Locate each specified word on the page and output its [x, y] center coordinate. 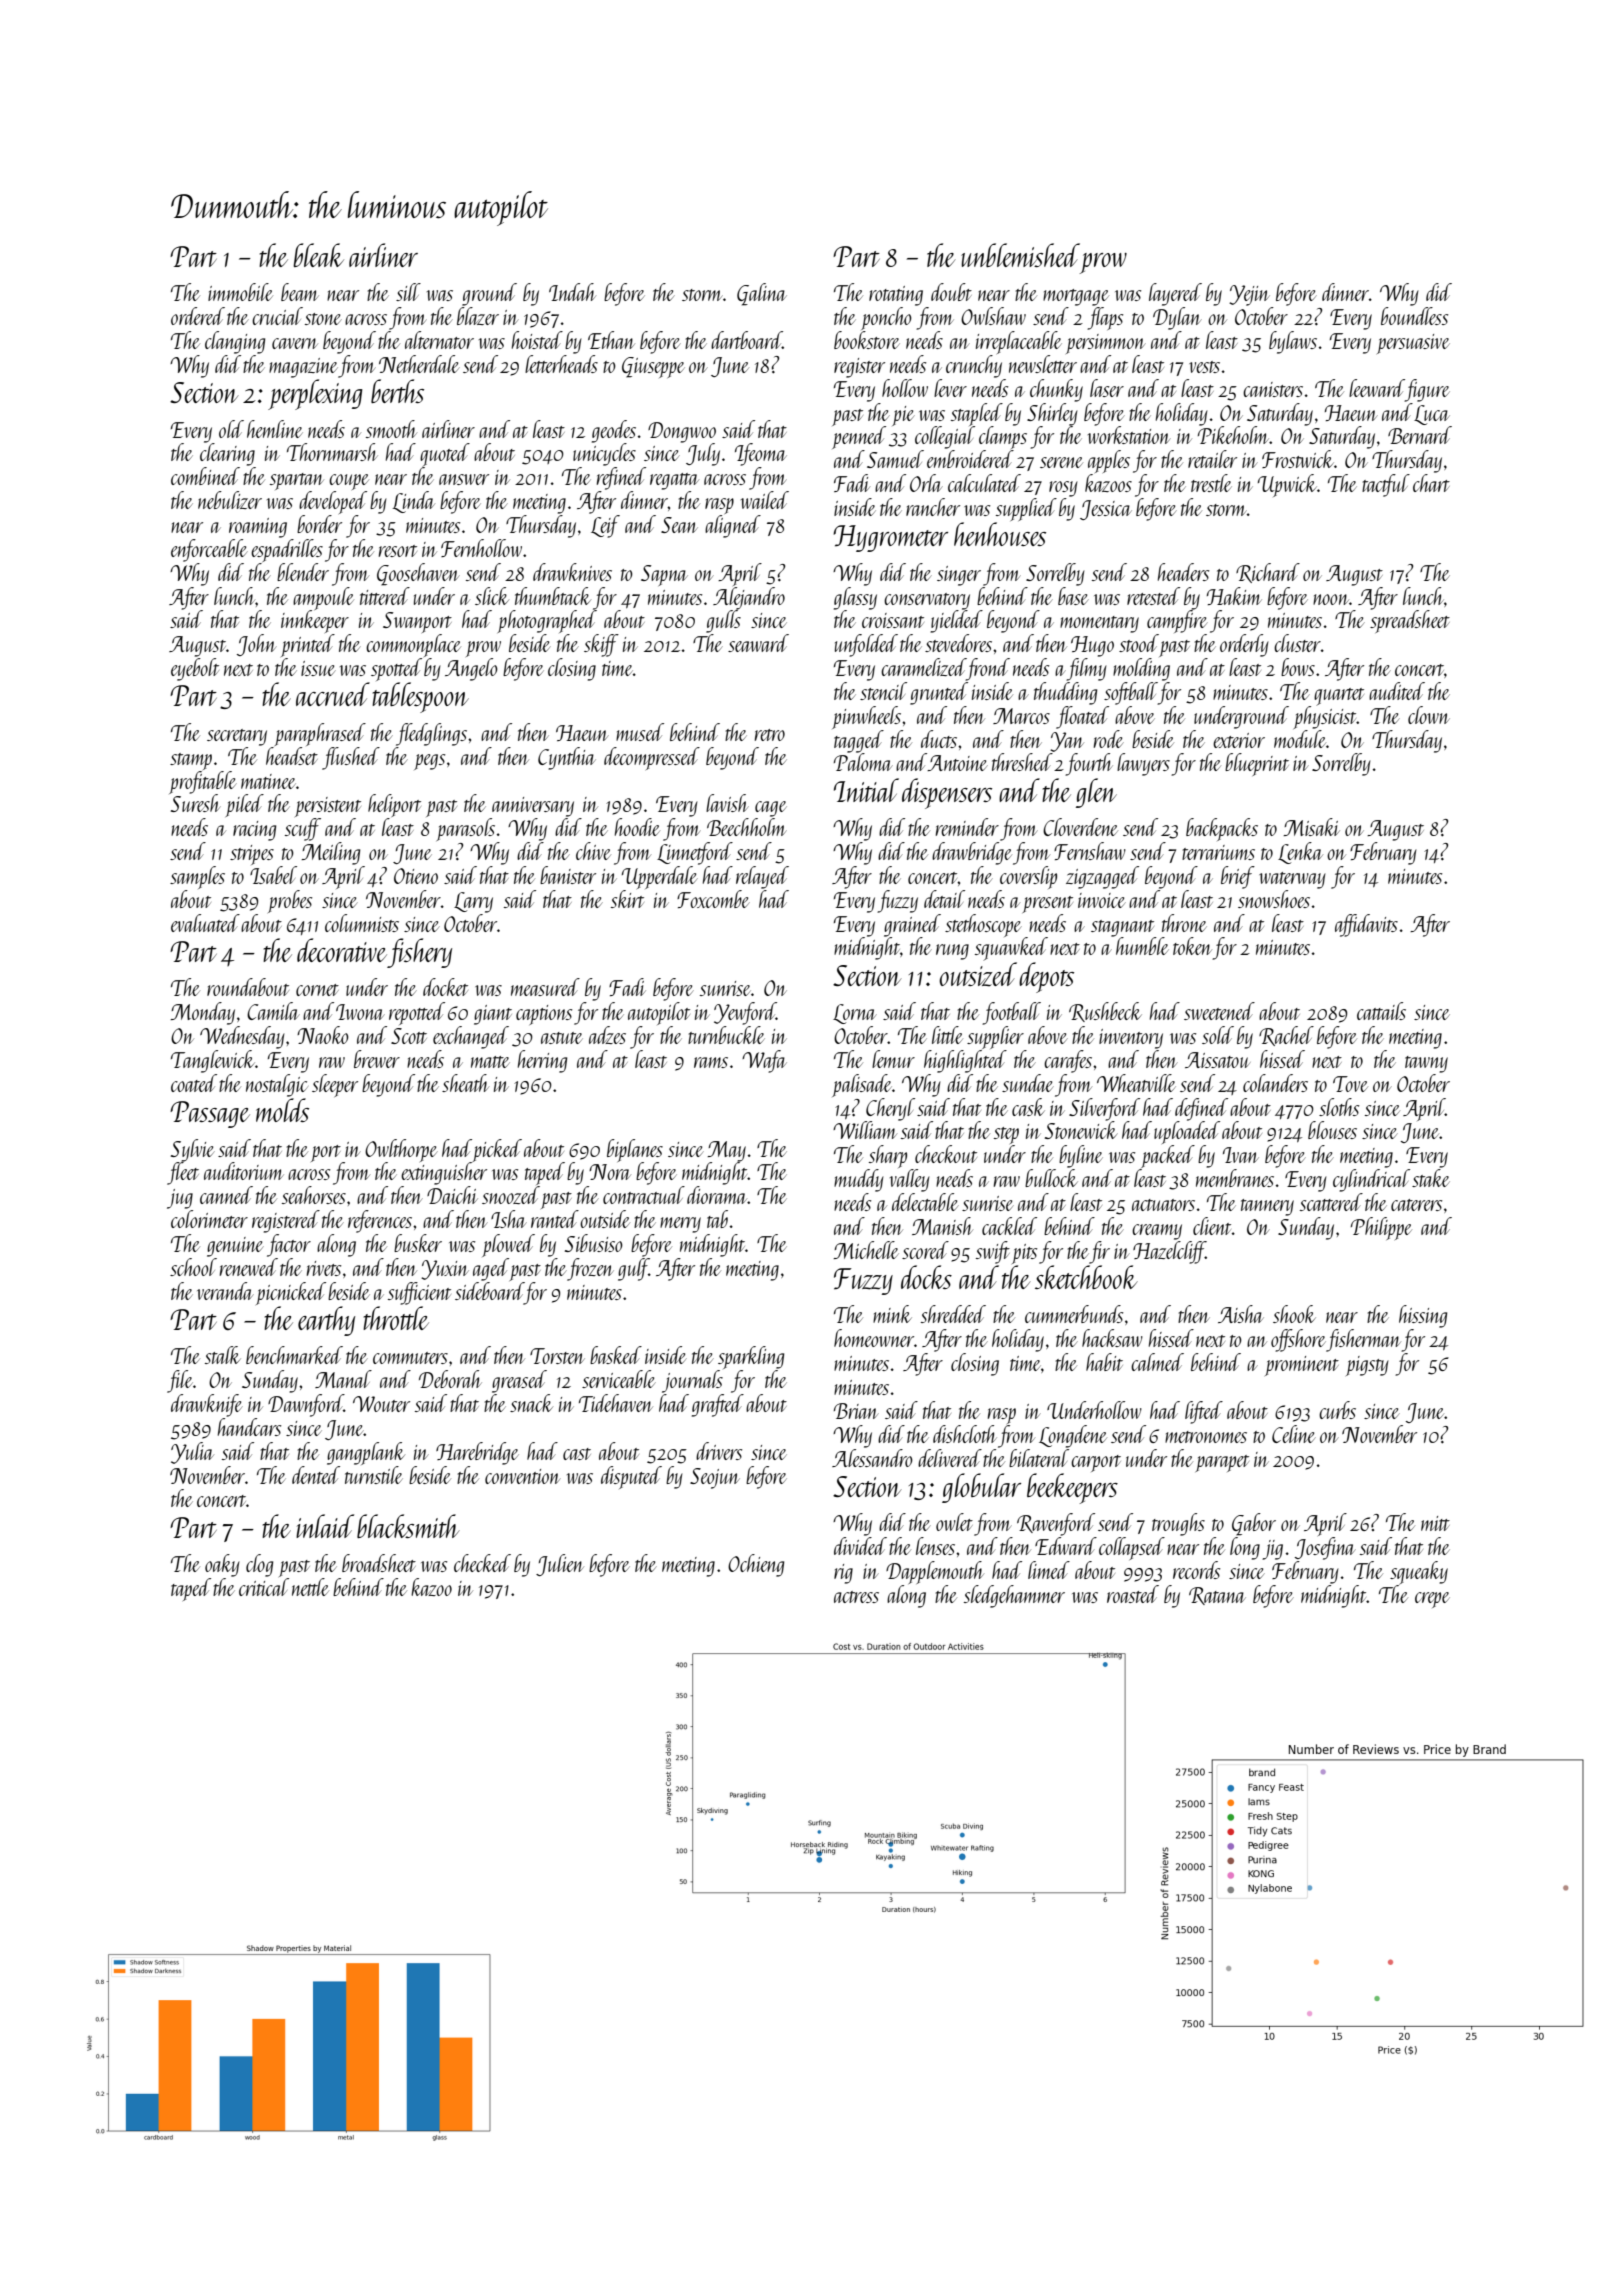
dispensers [947, 793]
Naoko [323, 1035]
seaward [758, 643]
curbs [1337, 1410]
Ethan [611, 340]
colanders [1275, 1083]
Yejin [1249, 295]
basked [616, 1355]
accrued [333, 694]
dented [316, 1475]
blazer [478, 316]
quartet [1339, 697]
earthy [326, 1321]
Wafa [764, 1061]
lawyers [1143, 764]
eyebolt [195, 669]
